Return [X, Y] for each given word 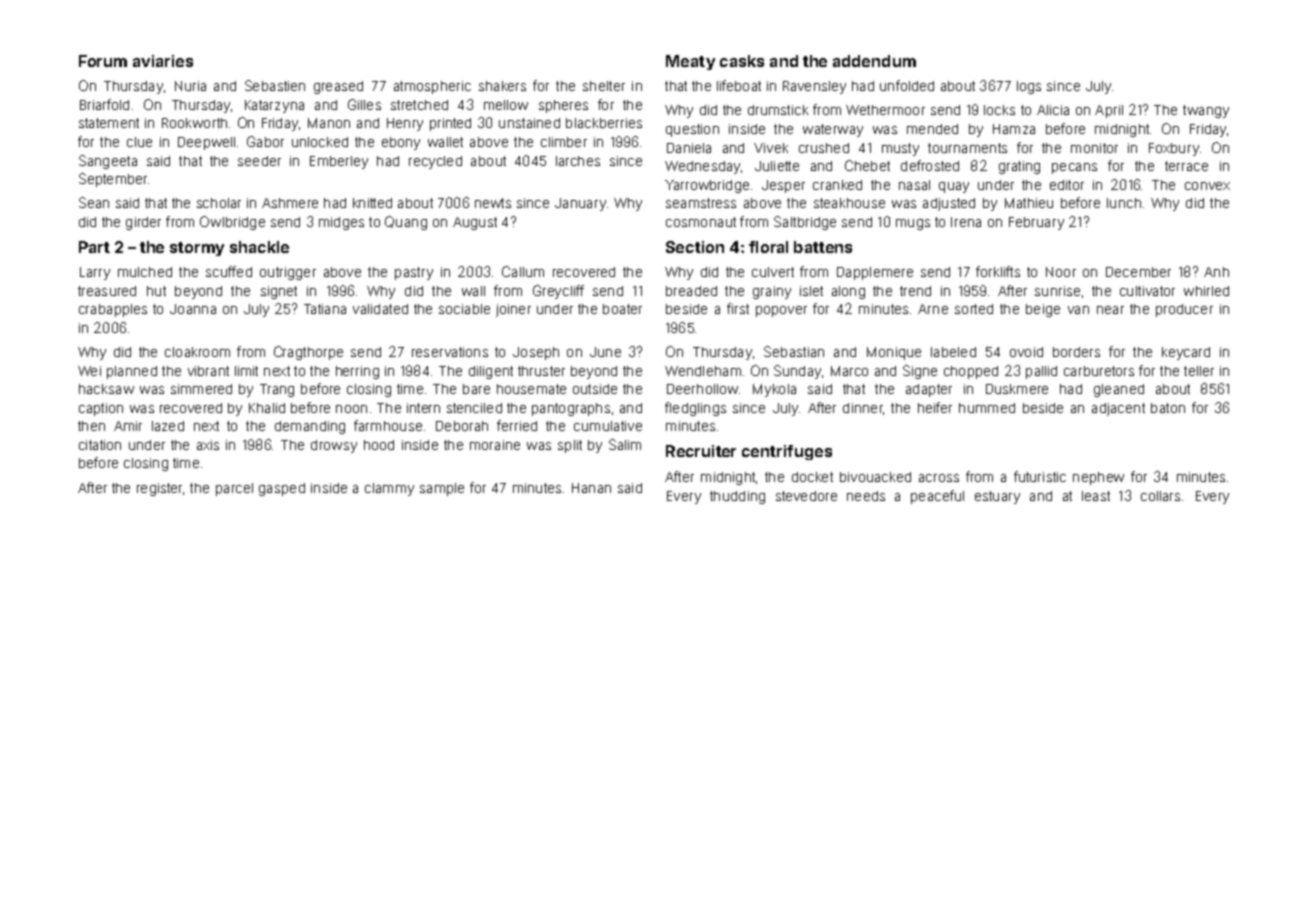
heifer [935, 407]
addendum [874, 61]
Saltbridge [805, 223]
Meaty [690, 62]
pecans [1074, 168]
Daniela [689, 148]
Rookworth [194, 123]
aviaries [163, 61]
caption [101, 409]
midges [341, 223]
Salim [625, 444]
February [1036, 223]
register [159, 489]
